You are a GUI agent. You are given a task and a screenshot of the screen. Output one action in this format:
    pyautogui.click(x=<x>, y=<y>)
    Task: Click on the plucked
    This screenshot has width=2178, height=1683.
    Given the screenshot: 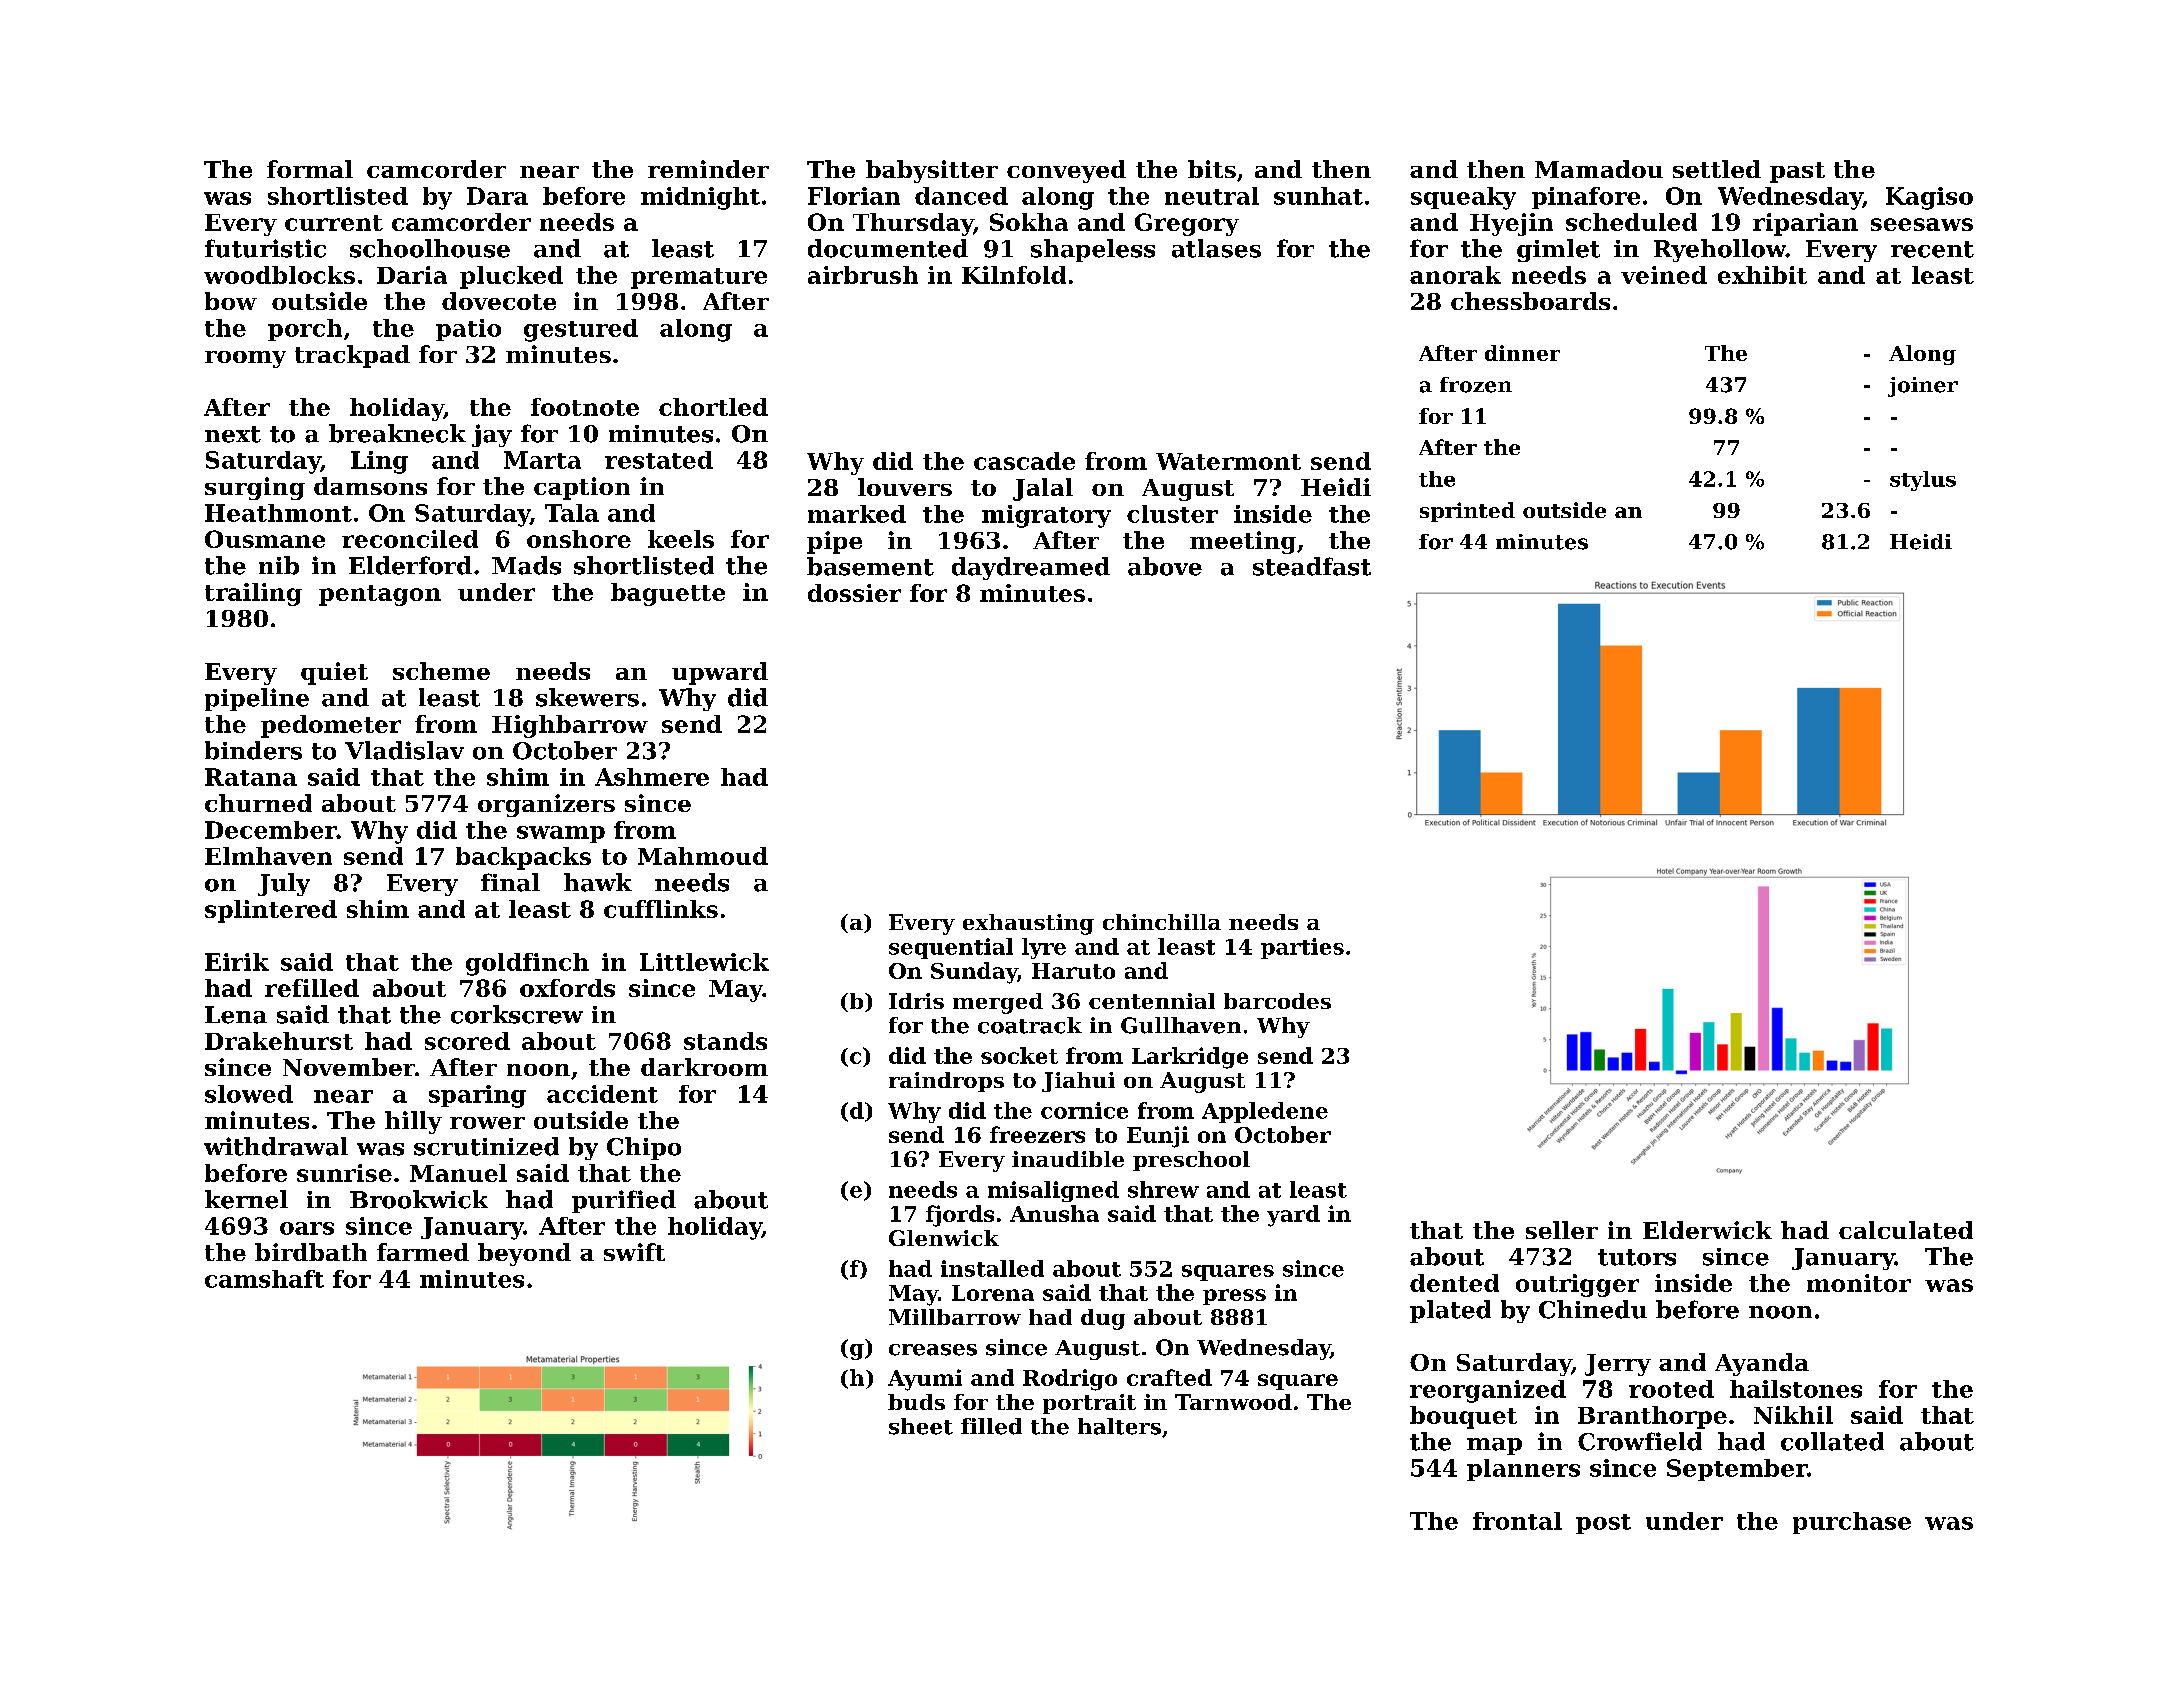 What is the action you would take?
    pyautogui.click(x=511, y=277)
